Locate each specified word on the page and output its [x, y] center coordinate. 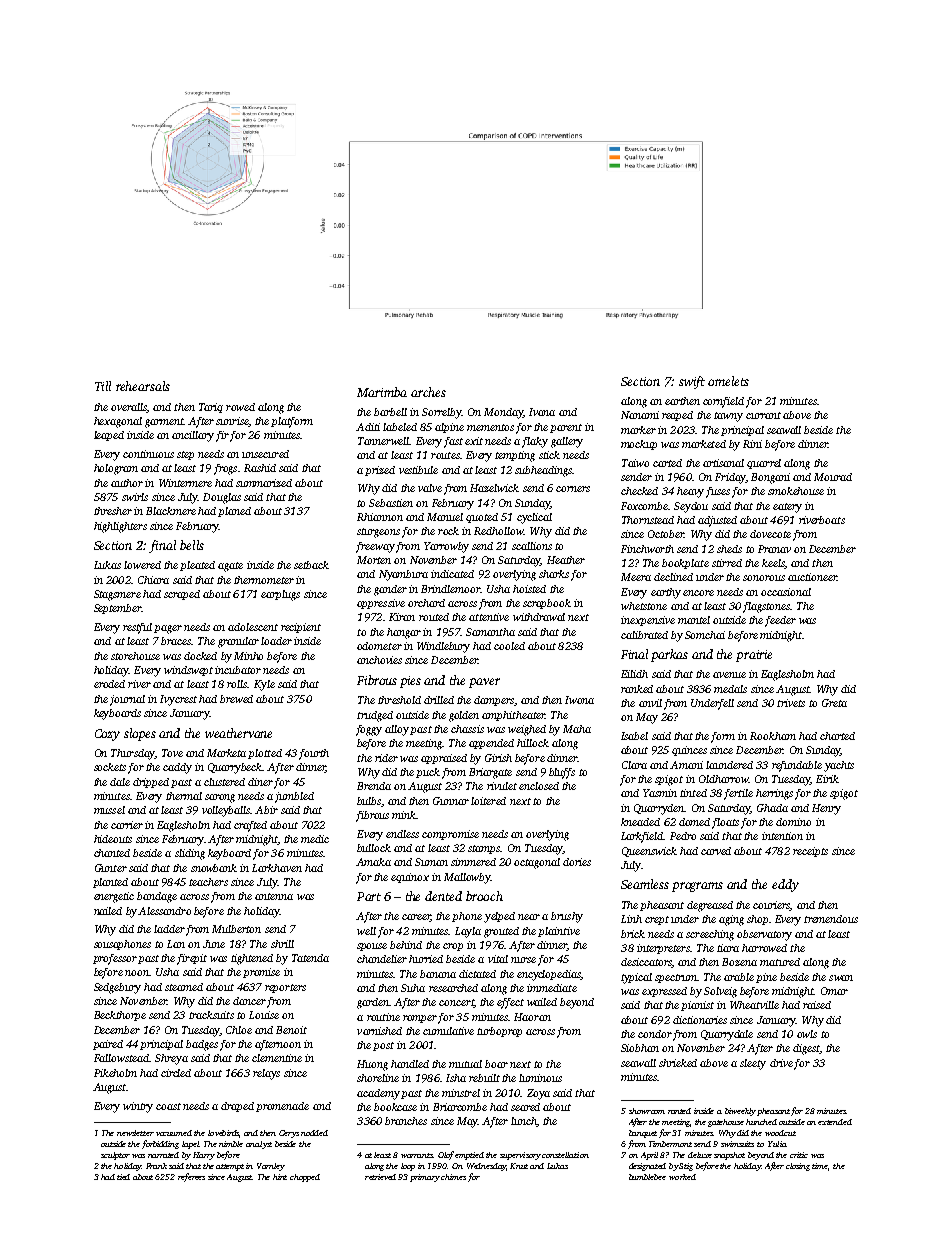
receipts [810, 852]
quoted [482, 518]
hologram [116, 469]
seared [525, 1107]
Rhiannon [380, 517]
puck [428, 773]
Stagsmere [117, 595]
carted [667, 463]
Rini [752, 444]
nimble [231, 1144]
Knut [519, 1166]
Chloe [239, 1030]
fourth [314, 754]
